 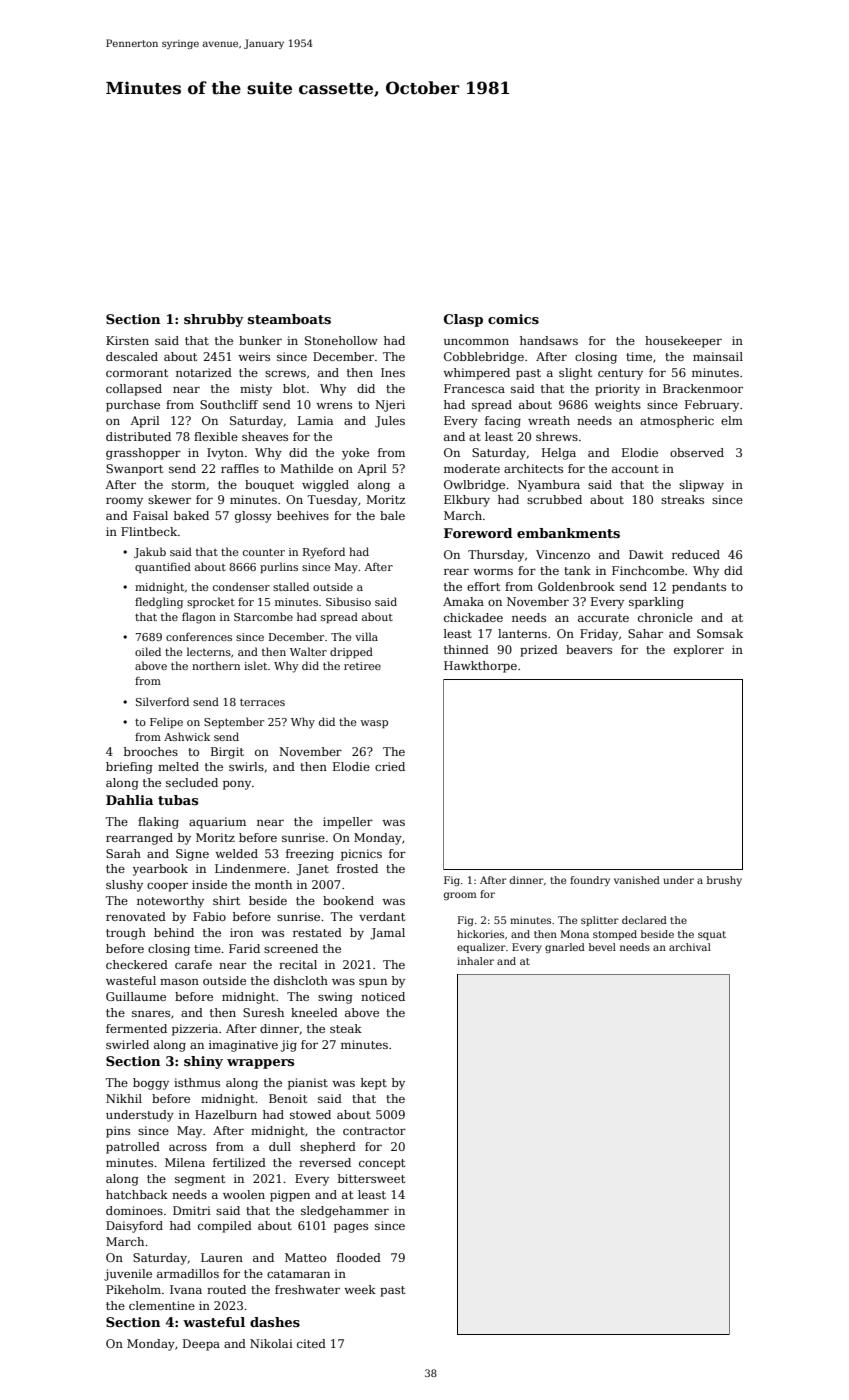 What do you see at coordinates (549, 340) in the document?
I see `handsaws` at bounding box center [549, 340].
